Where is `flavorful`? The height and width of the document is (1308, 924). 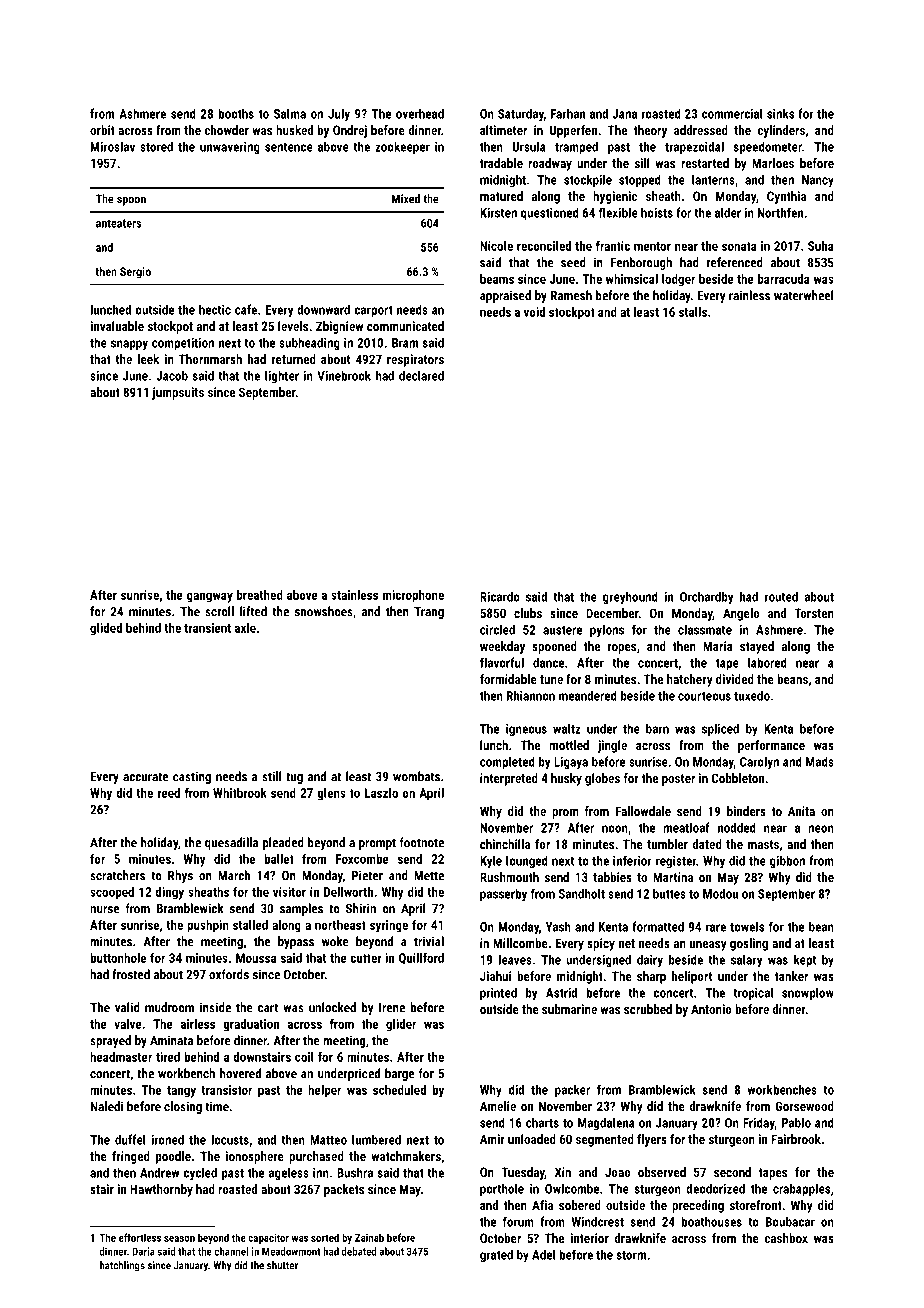
flavorful is located at coordinates (502, 662).
